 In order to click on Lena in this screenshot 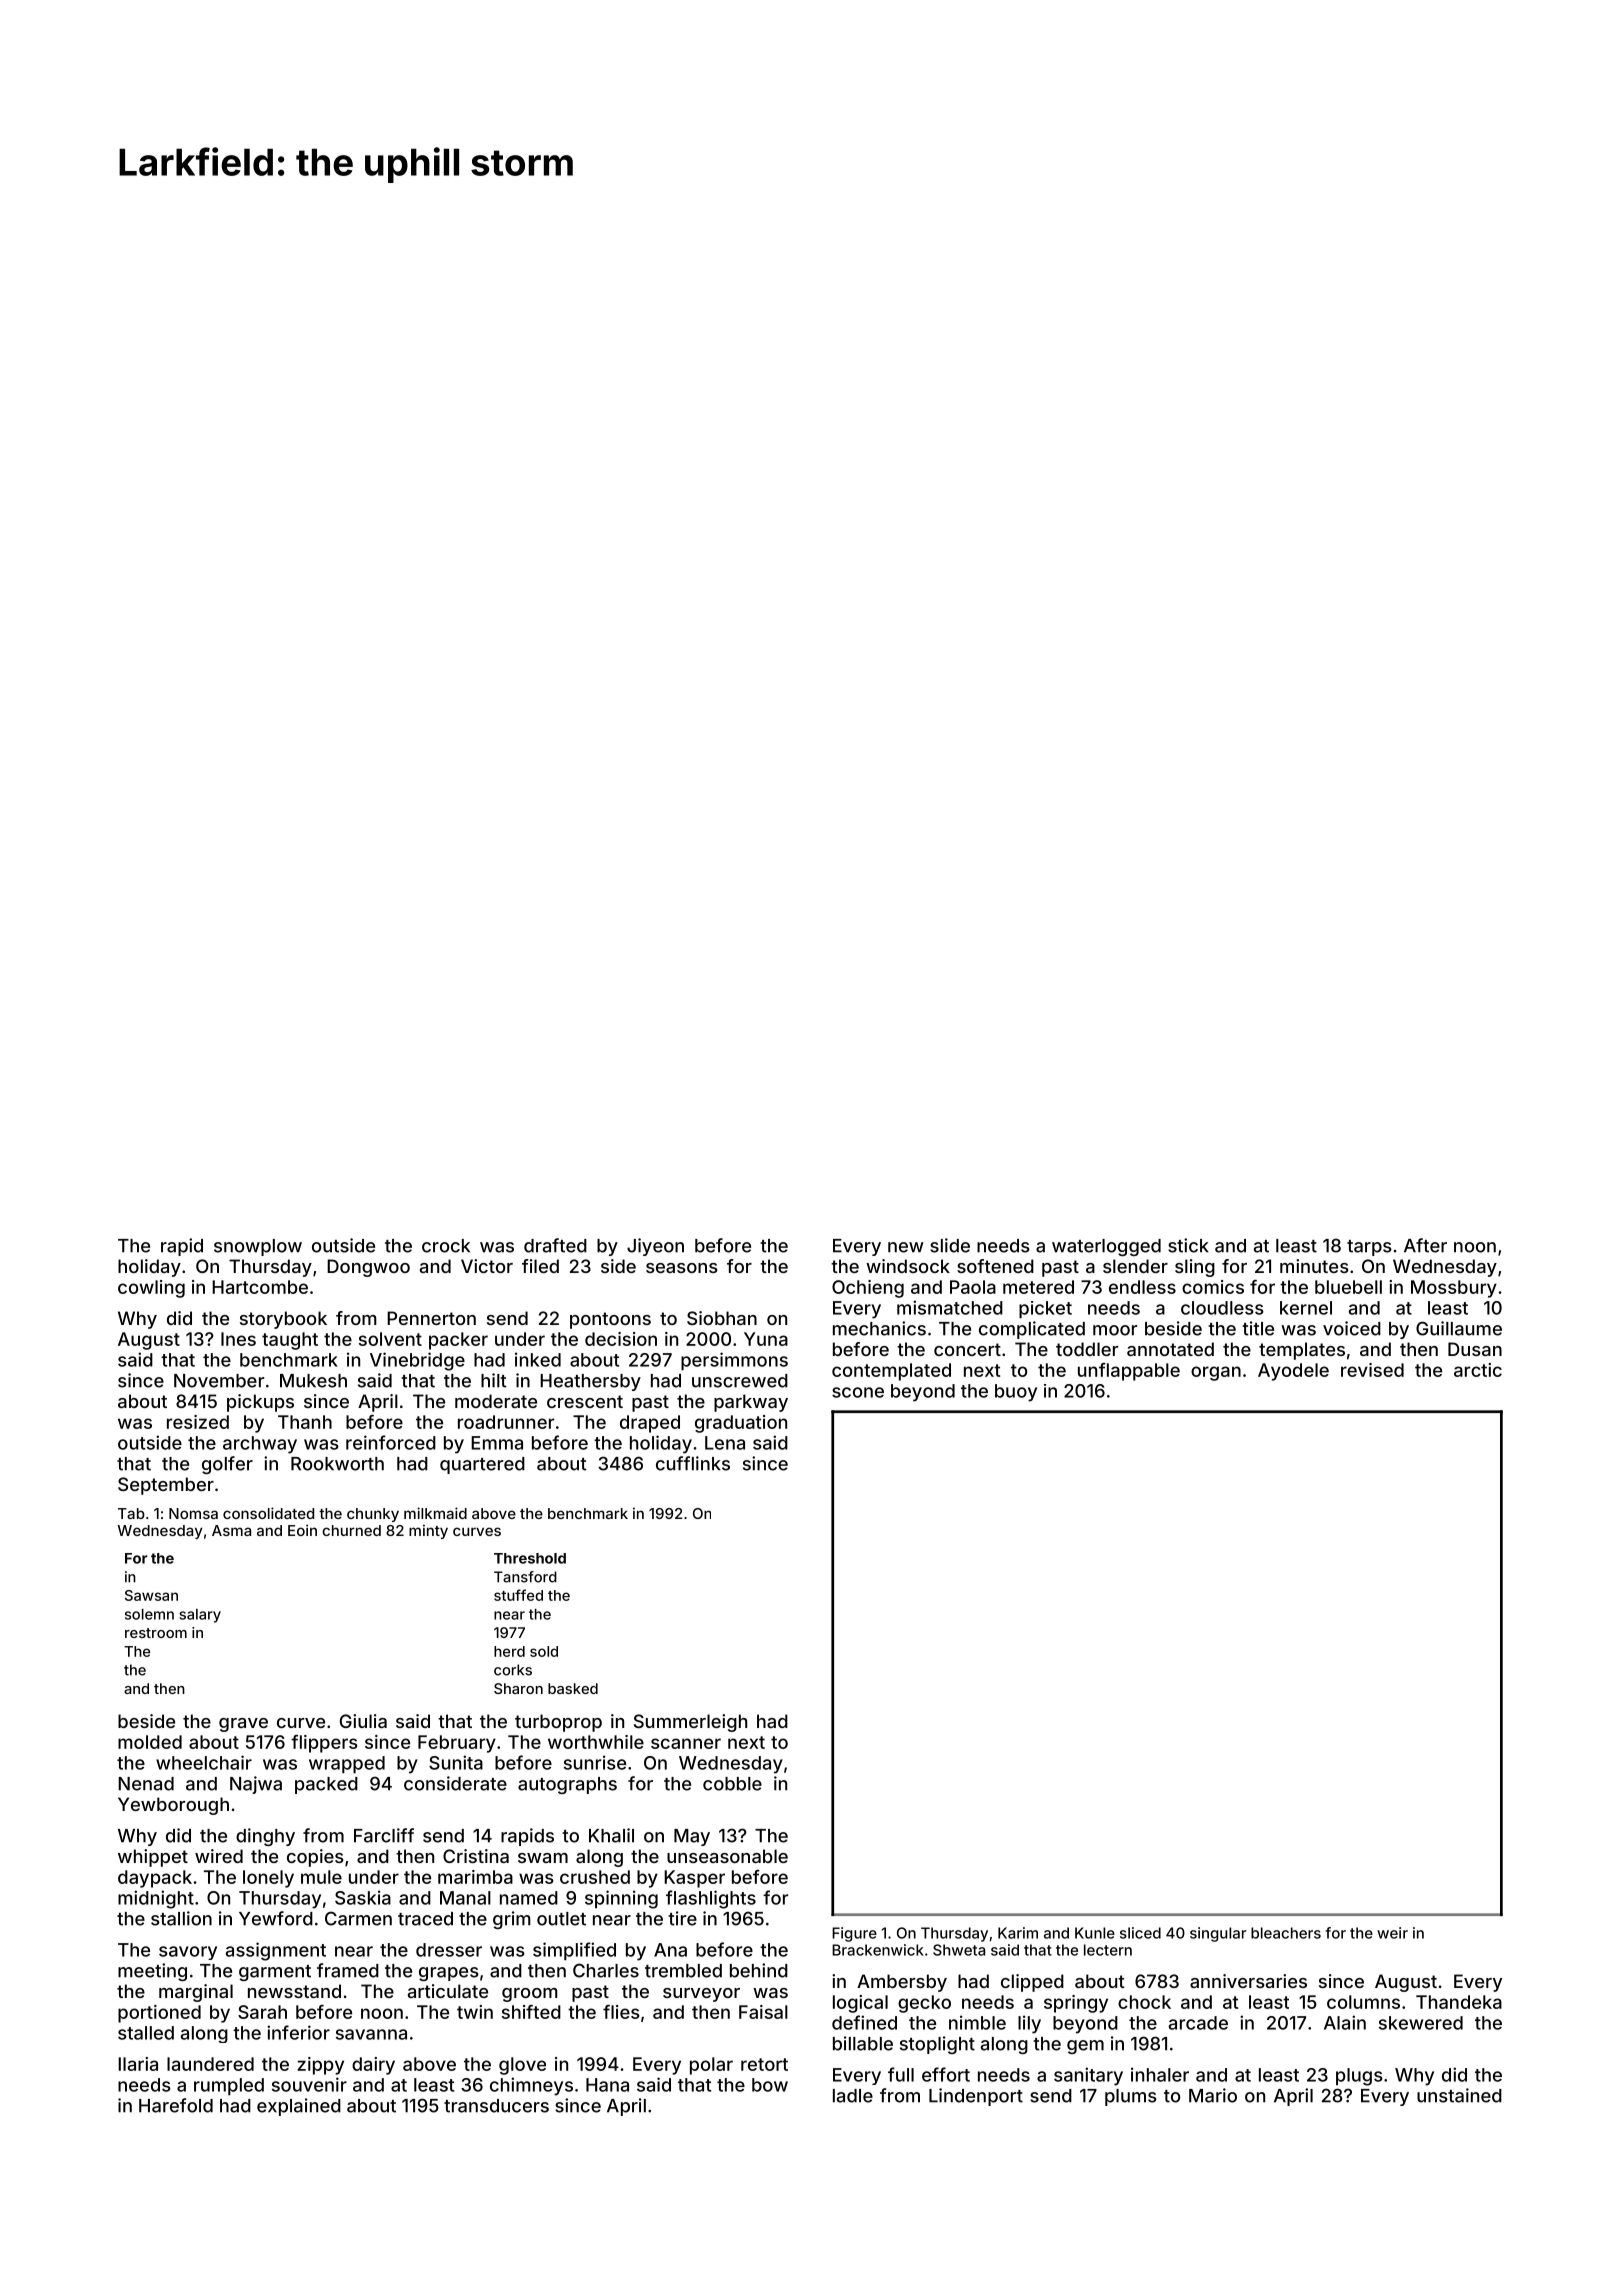, I will do `click(725, 1443)`.
